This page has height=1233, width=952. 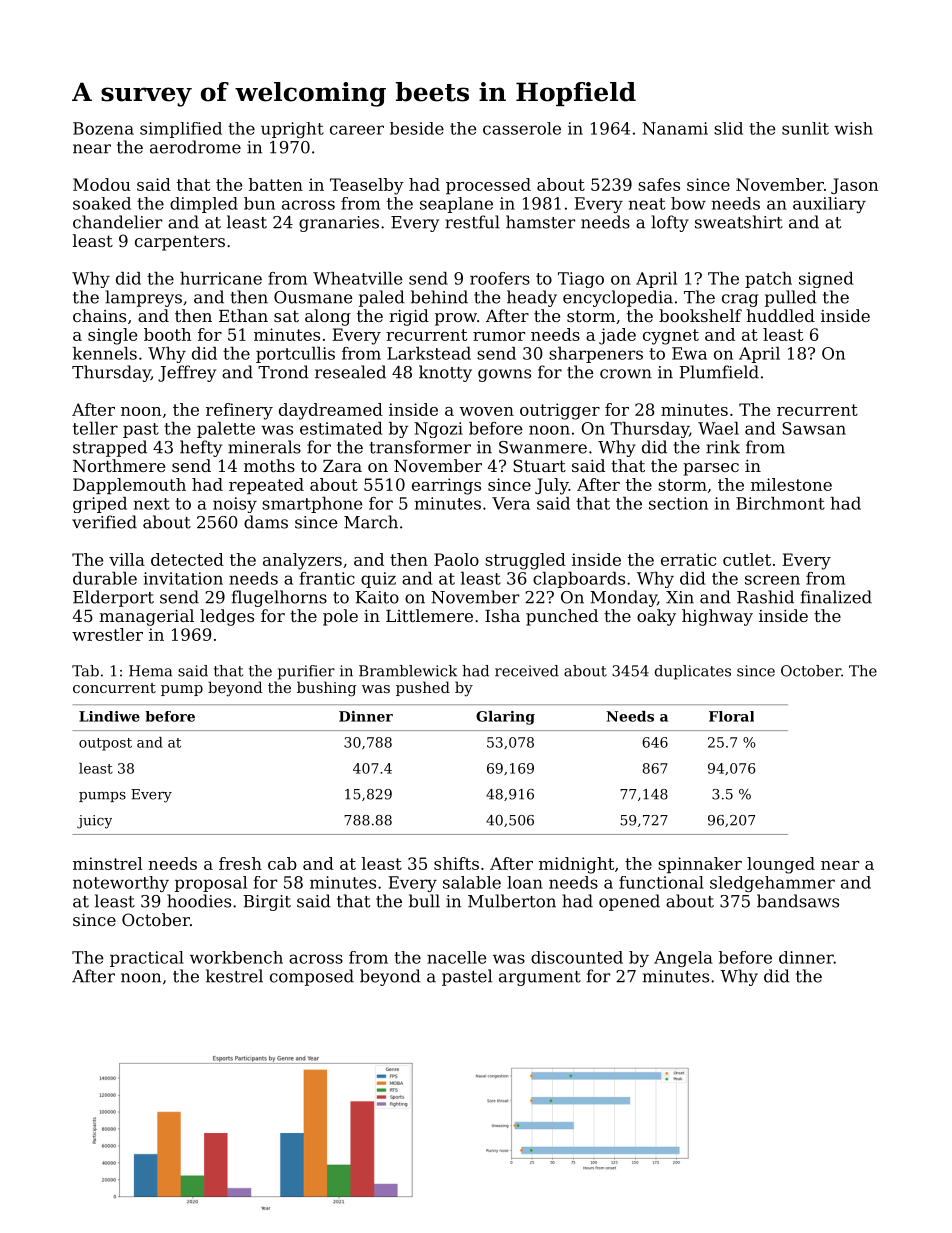 I want to click on Jeffrey, so click(x=187, y=373).
